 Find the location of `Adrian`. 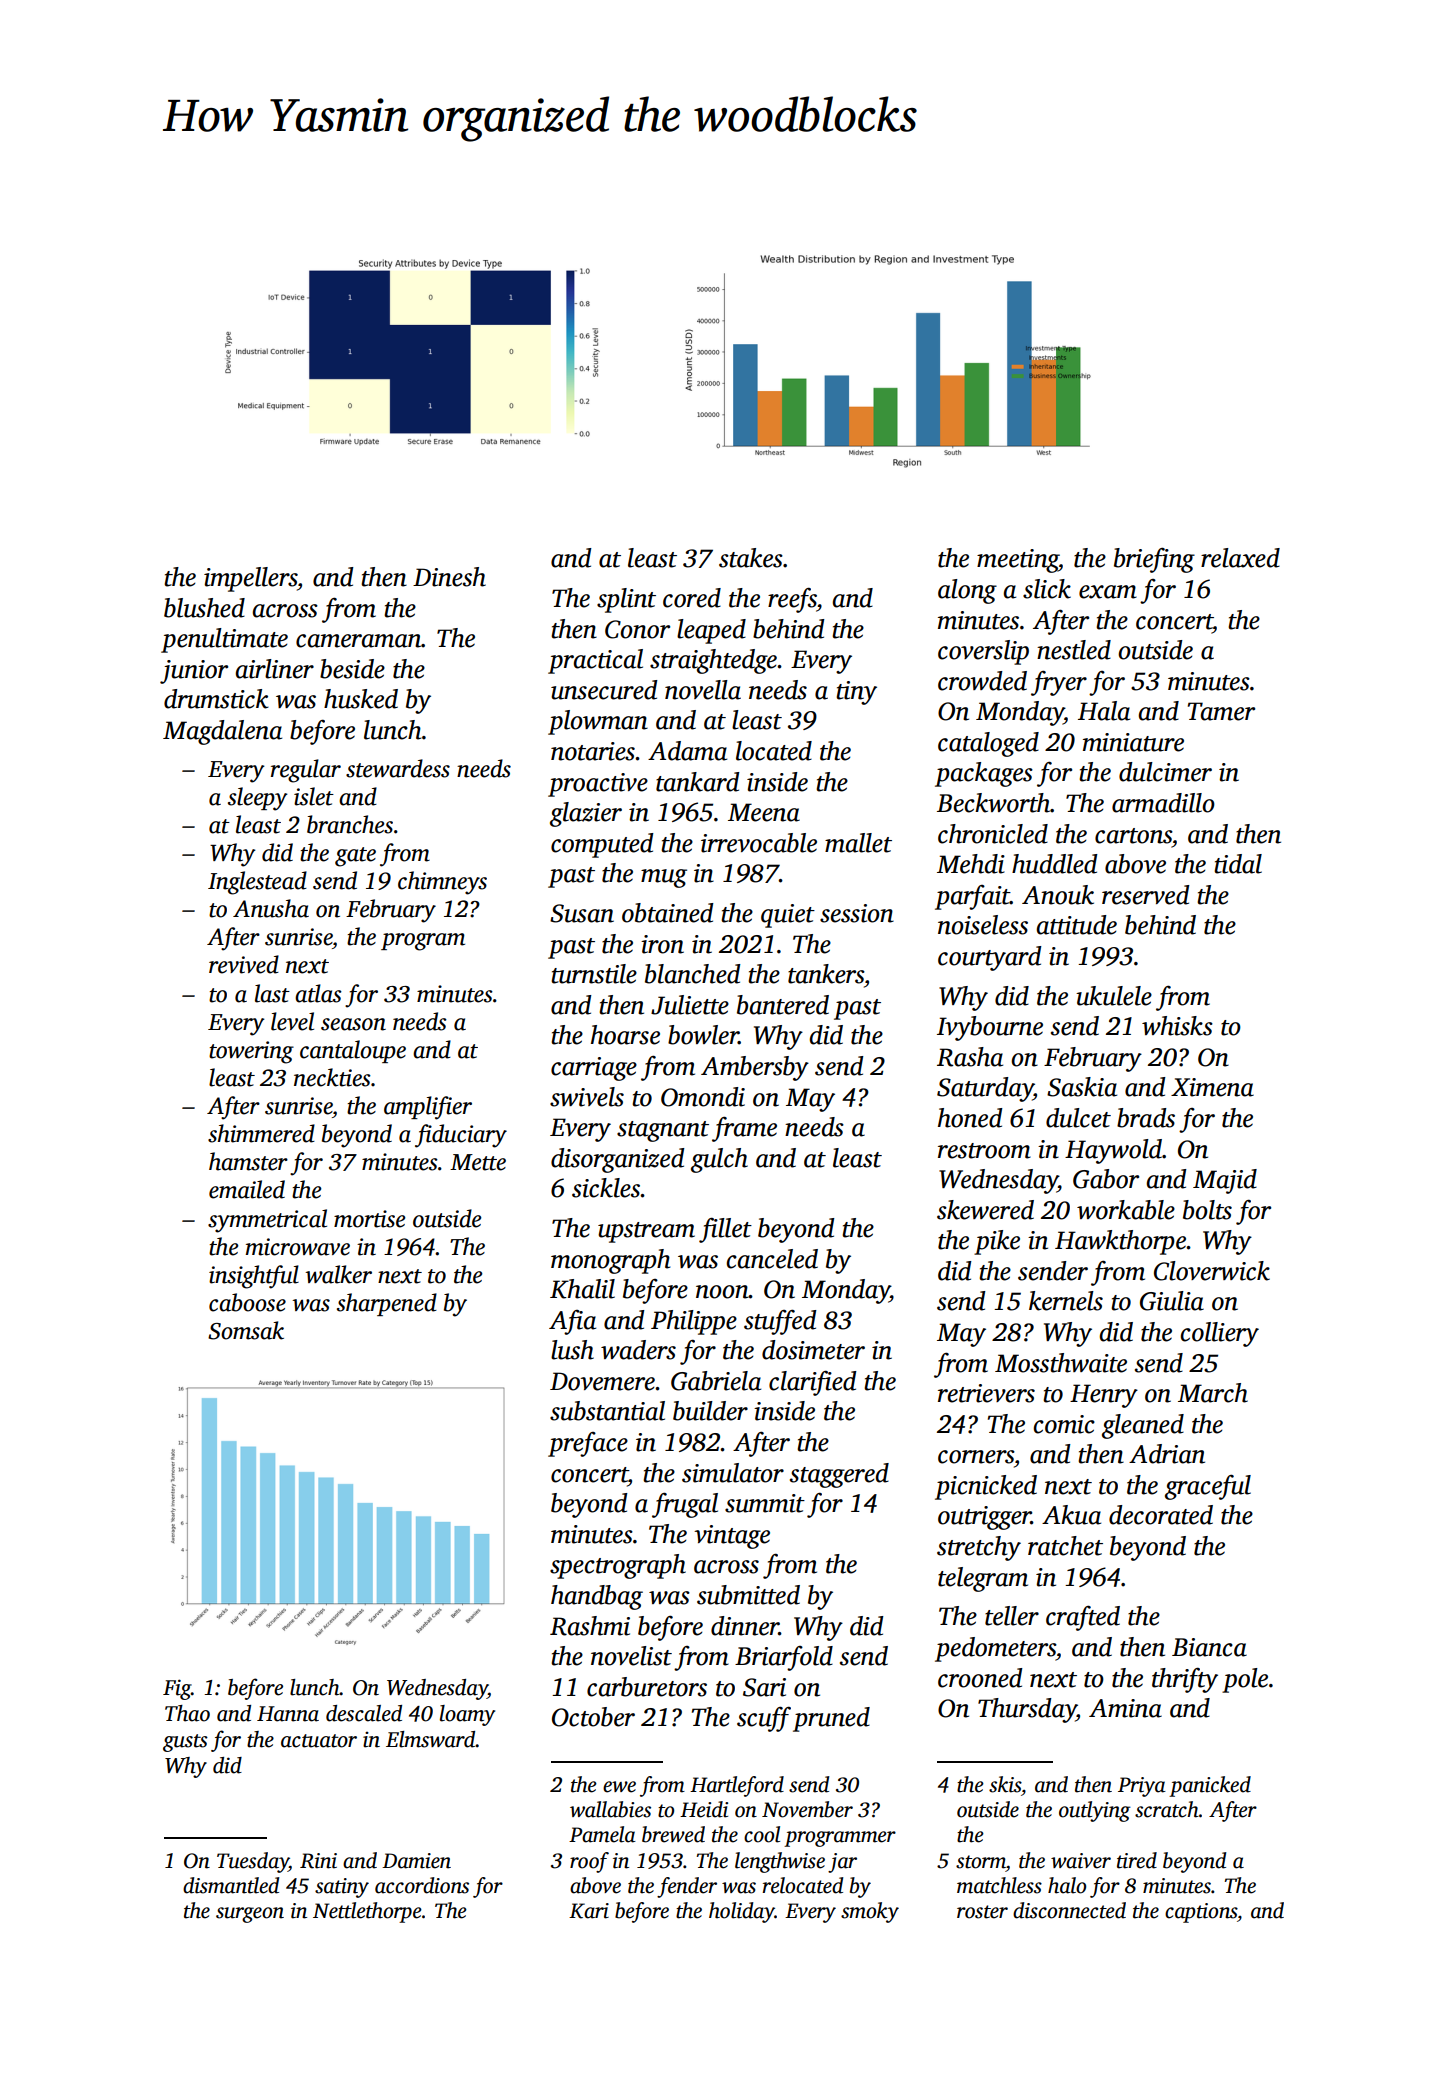

Adrian is located at coordinates (1167, 1454).
